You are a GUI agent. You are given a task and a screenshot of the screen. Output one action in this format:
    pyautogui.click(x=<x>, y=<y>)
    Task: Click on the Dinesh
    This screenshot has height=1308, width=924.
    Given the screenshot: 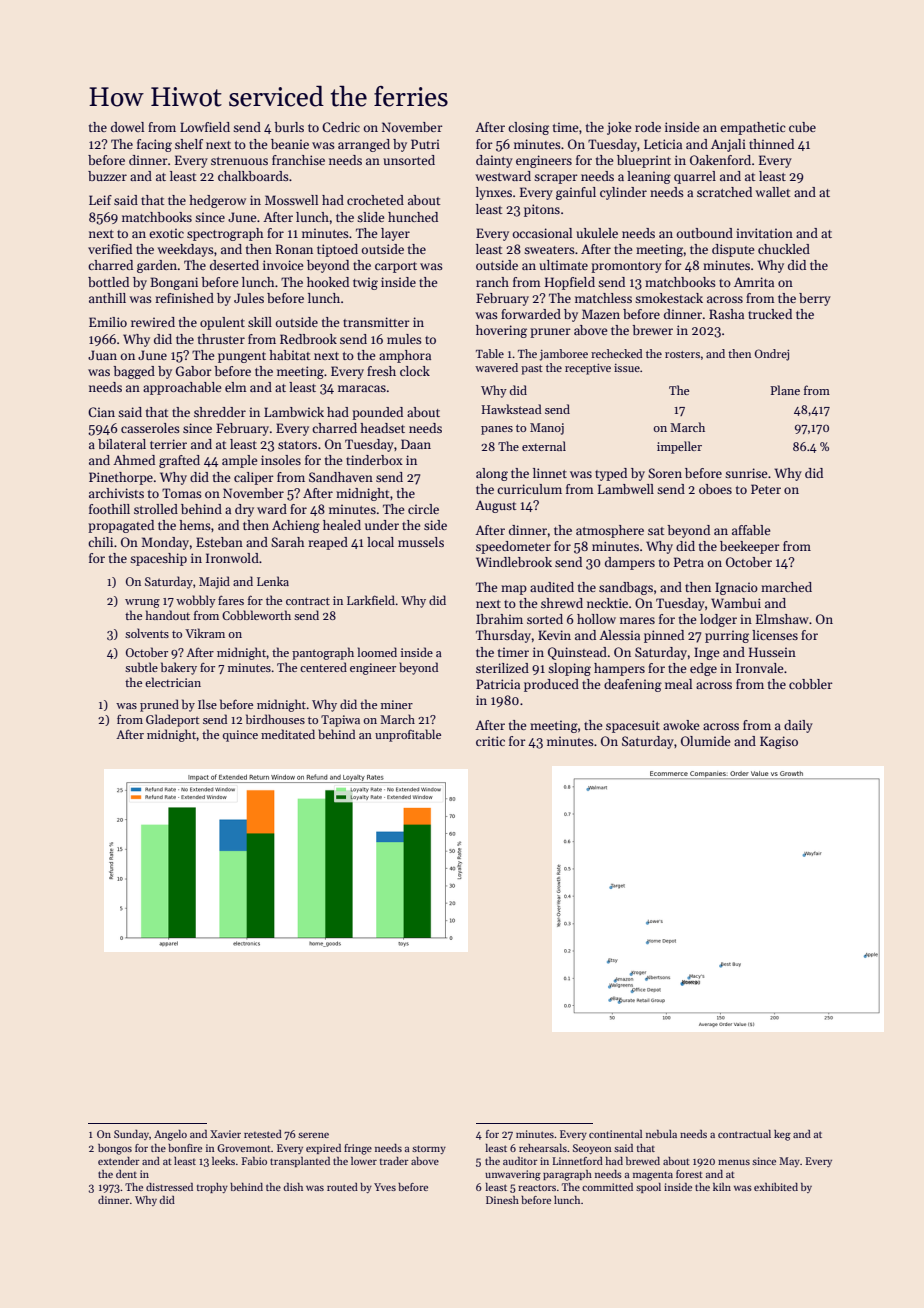 What is the action you would take?
    pyautogui.click(x=502, y=1200)
